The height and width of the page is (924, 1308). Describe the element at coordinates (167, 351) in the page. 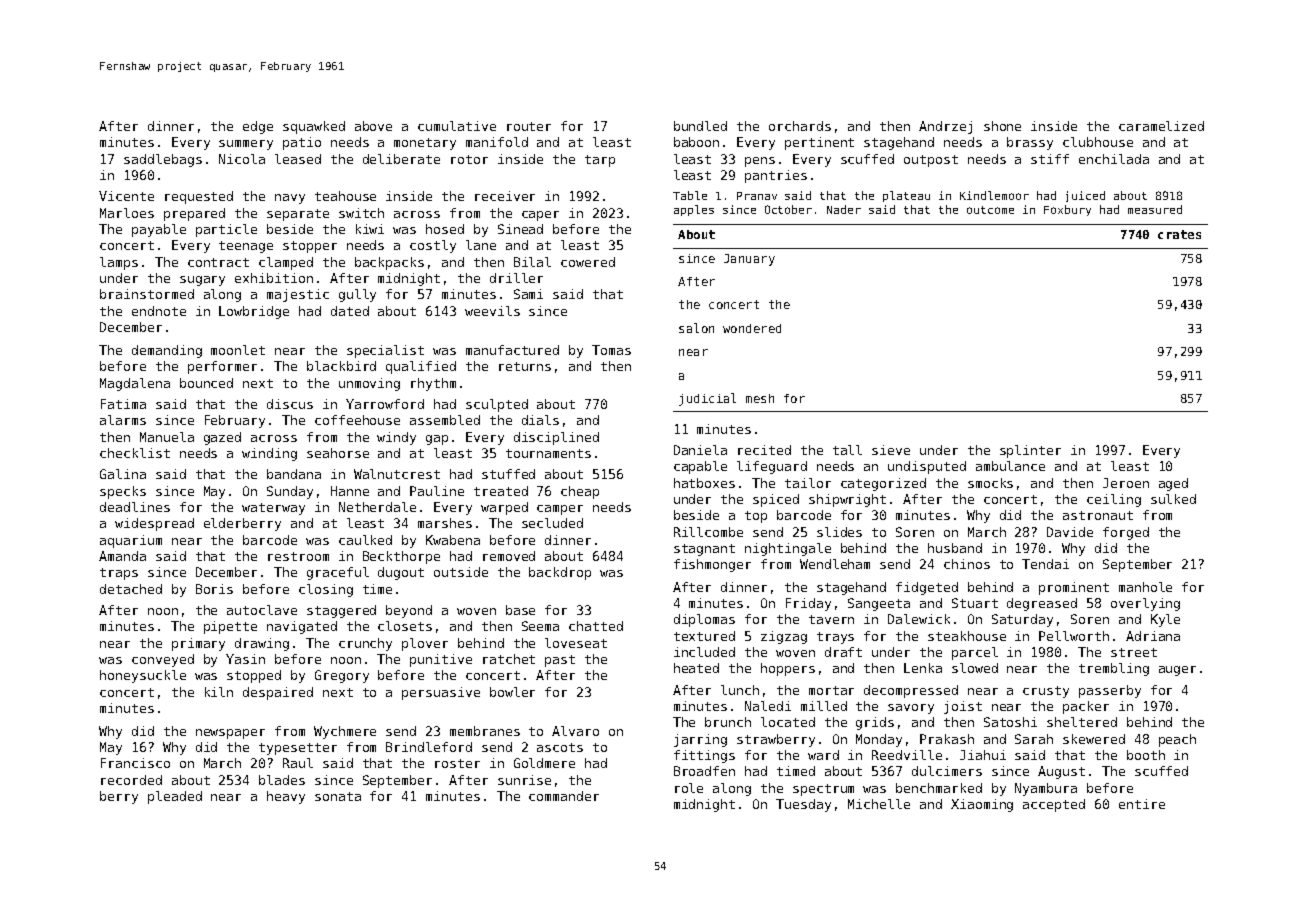

I see `demanding` at that location.
